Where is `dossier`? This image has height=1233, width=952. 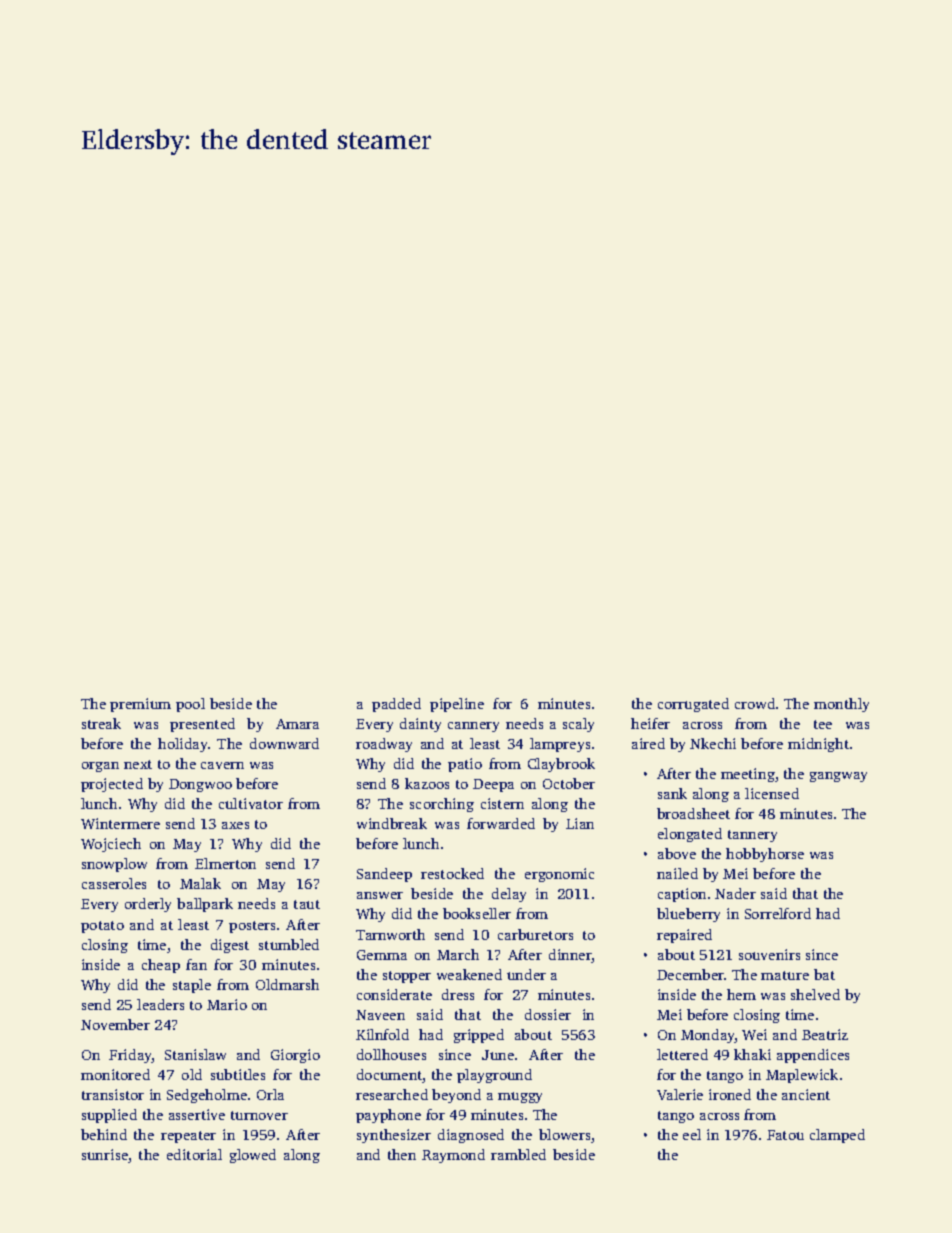
dossier is located at coordinates (548, 1014).
